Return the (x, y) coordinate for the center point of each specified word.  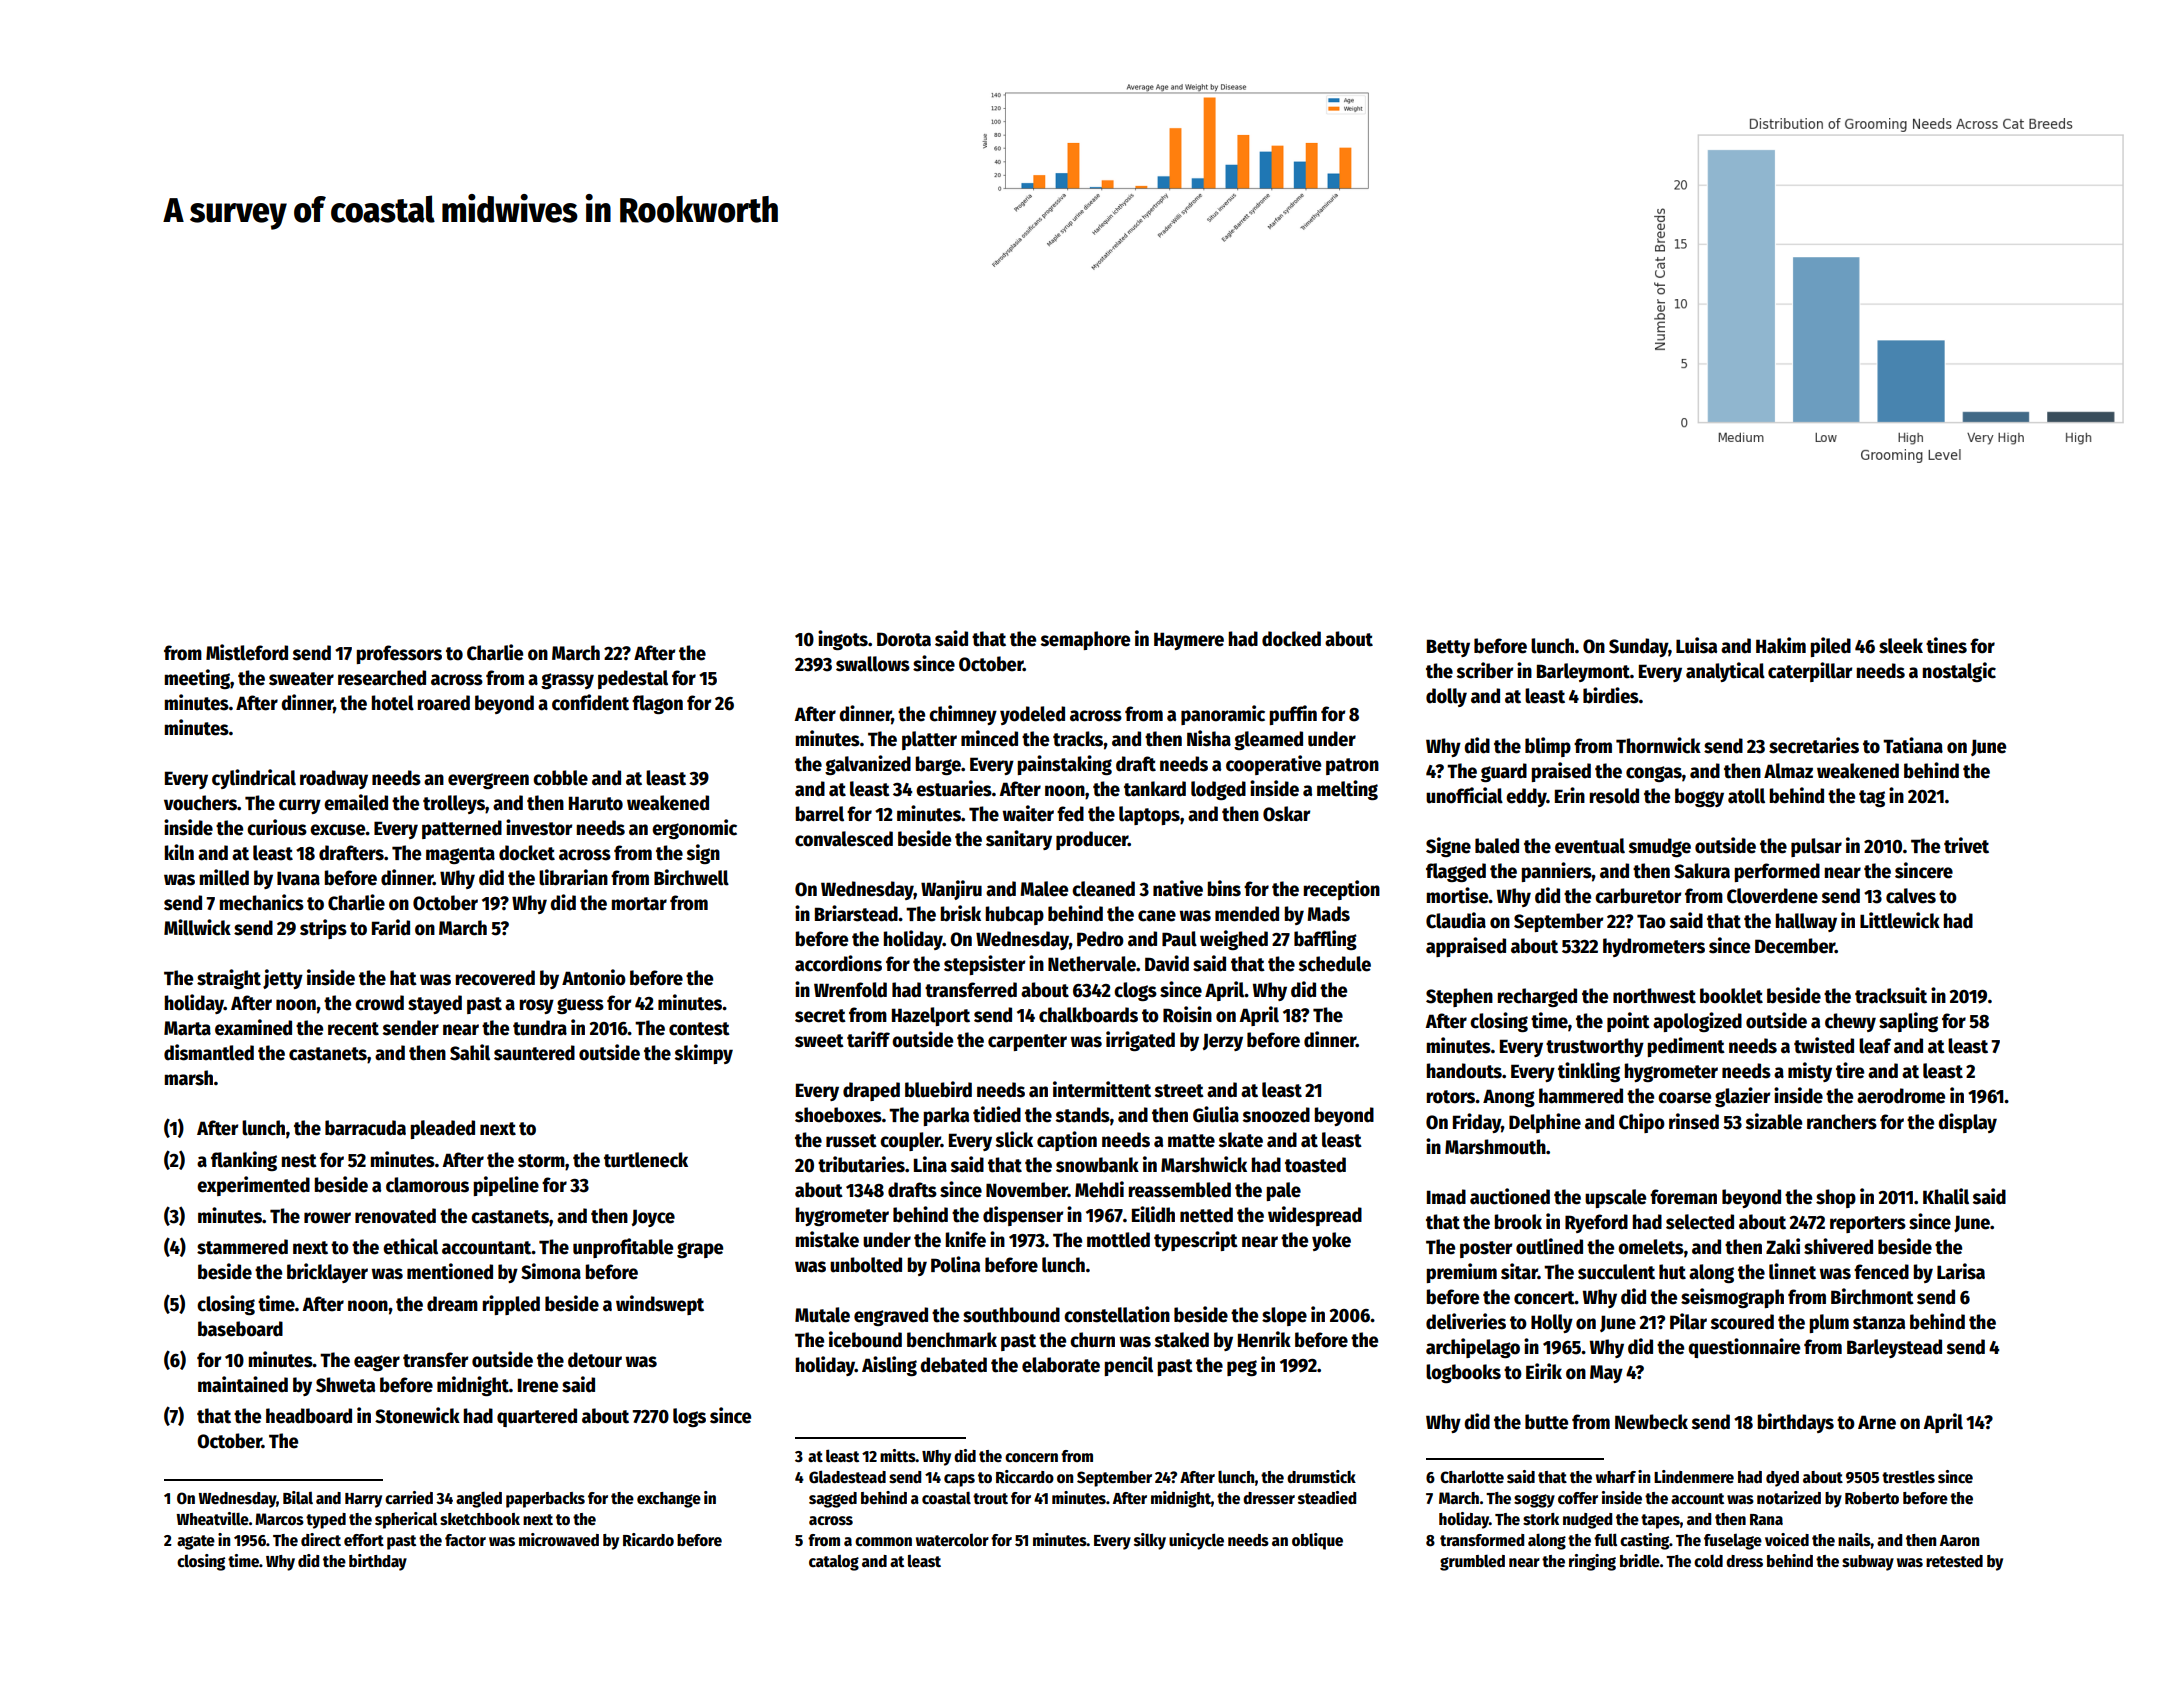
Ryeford (1596, 1223)
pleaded (442, 1129)
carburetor (1638, 896)
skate (1241, 1140)
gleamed (1268, 740)
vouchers (200, 803)
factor (465, 1540)
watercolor (952, 1540)
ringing (1592, 1562)
